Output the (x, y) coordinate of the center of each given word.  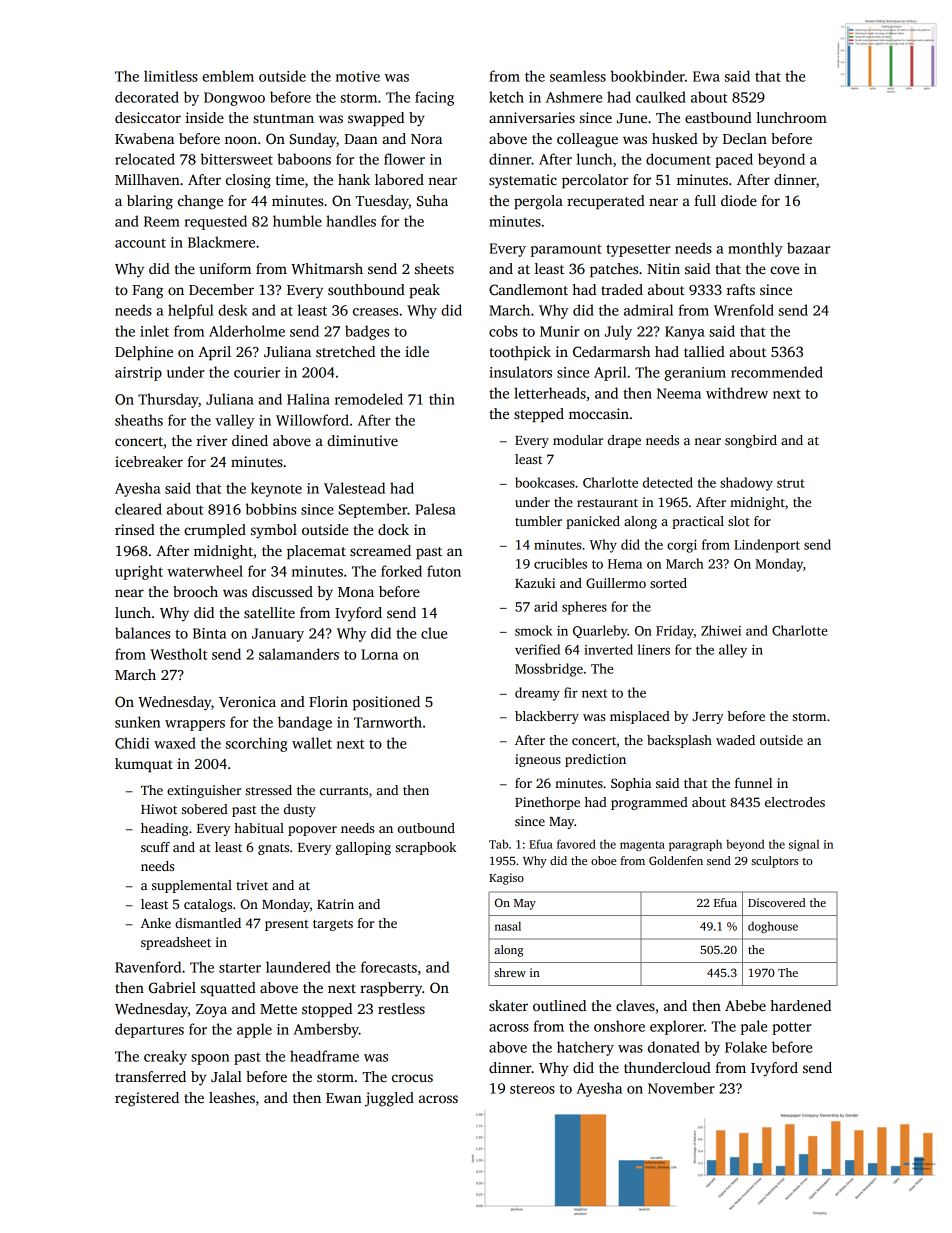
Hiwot (159, 809)
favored (576, 844)
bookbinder (647, 76)
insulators (520, 372)
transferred (150, 1076)
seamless (578, 76)
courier (257, 372)
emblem (228, 76)
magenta (642, 846)
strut (790, 483)
